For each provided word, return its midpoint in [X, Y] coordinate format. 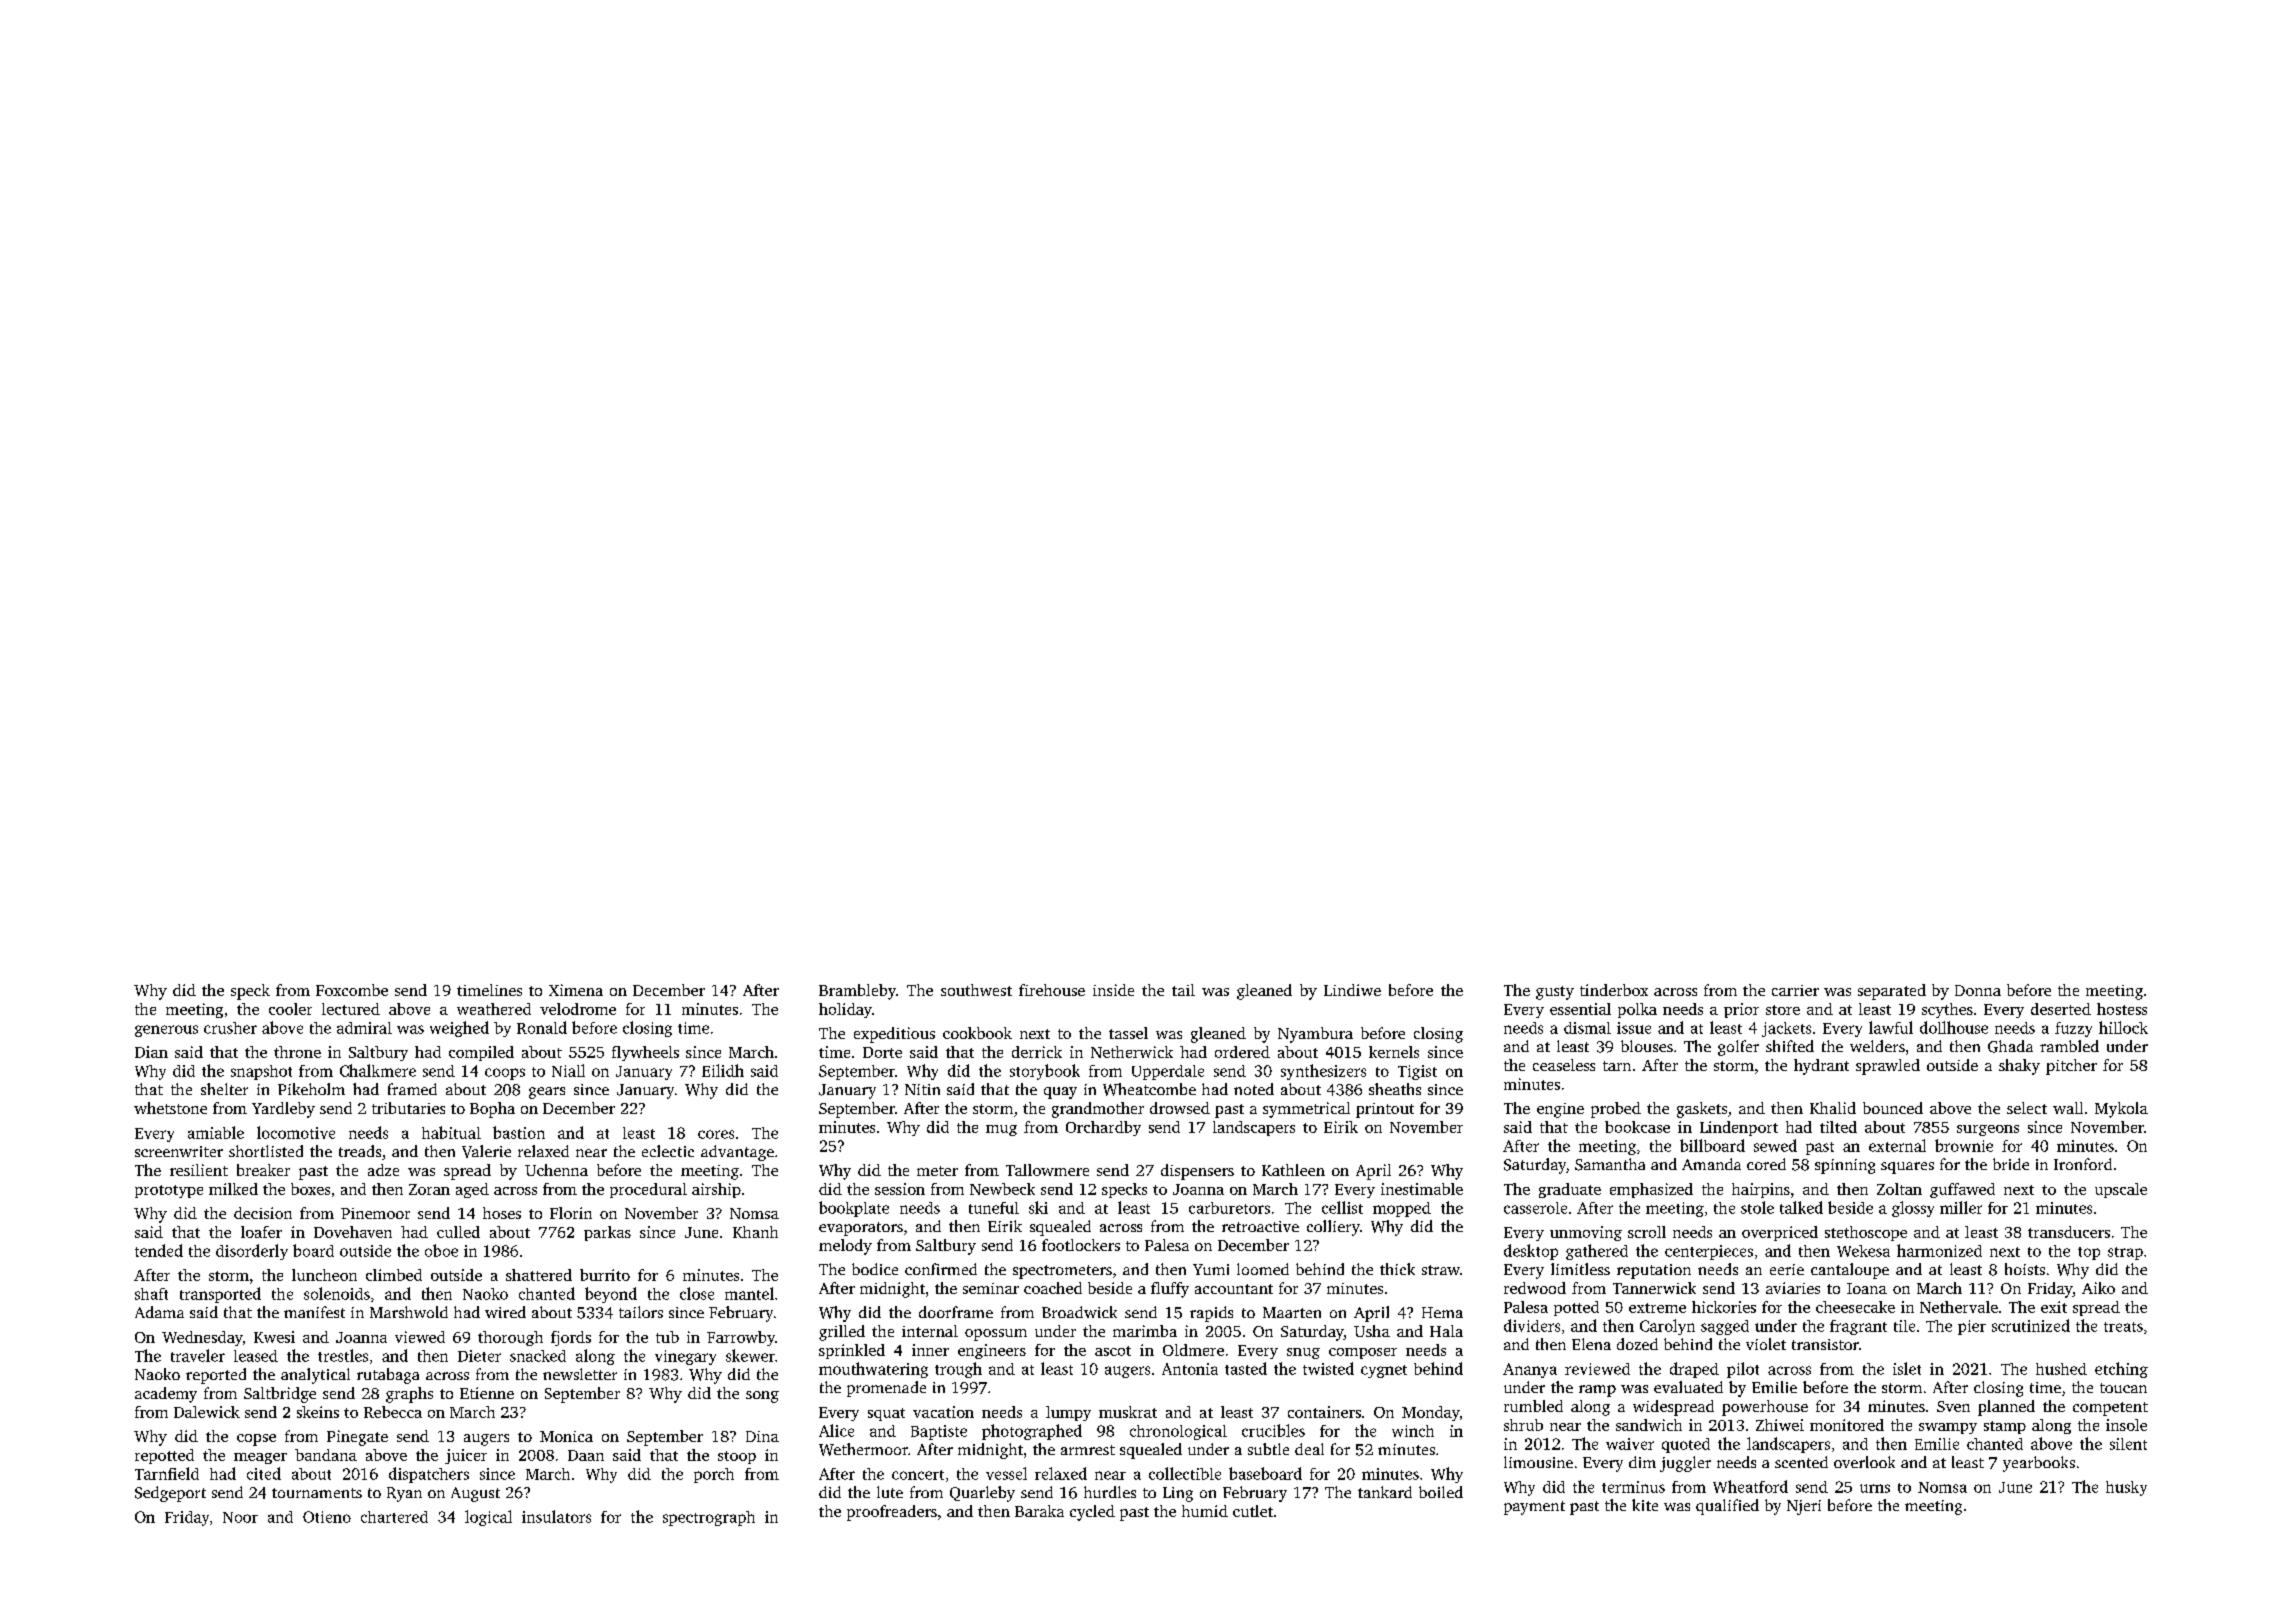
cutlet [1253, 1511]
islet [1907, 1368]
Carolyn [1667, 1327]
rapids [1211, 1314]
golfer [1738, 1048]
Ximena [576, 990]
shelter [224, 1089]
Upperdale [1168, 1072]
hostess [2122, 1009]
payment [1534, 1508]
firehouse [1052, 990]
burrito [605, 1275]
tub [667, 1337]
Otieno [327, 1517]
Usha [1372, 1331]
